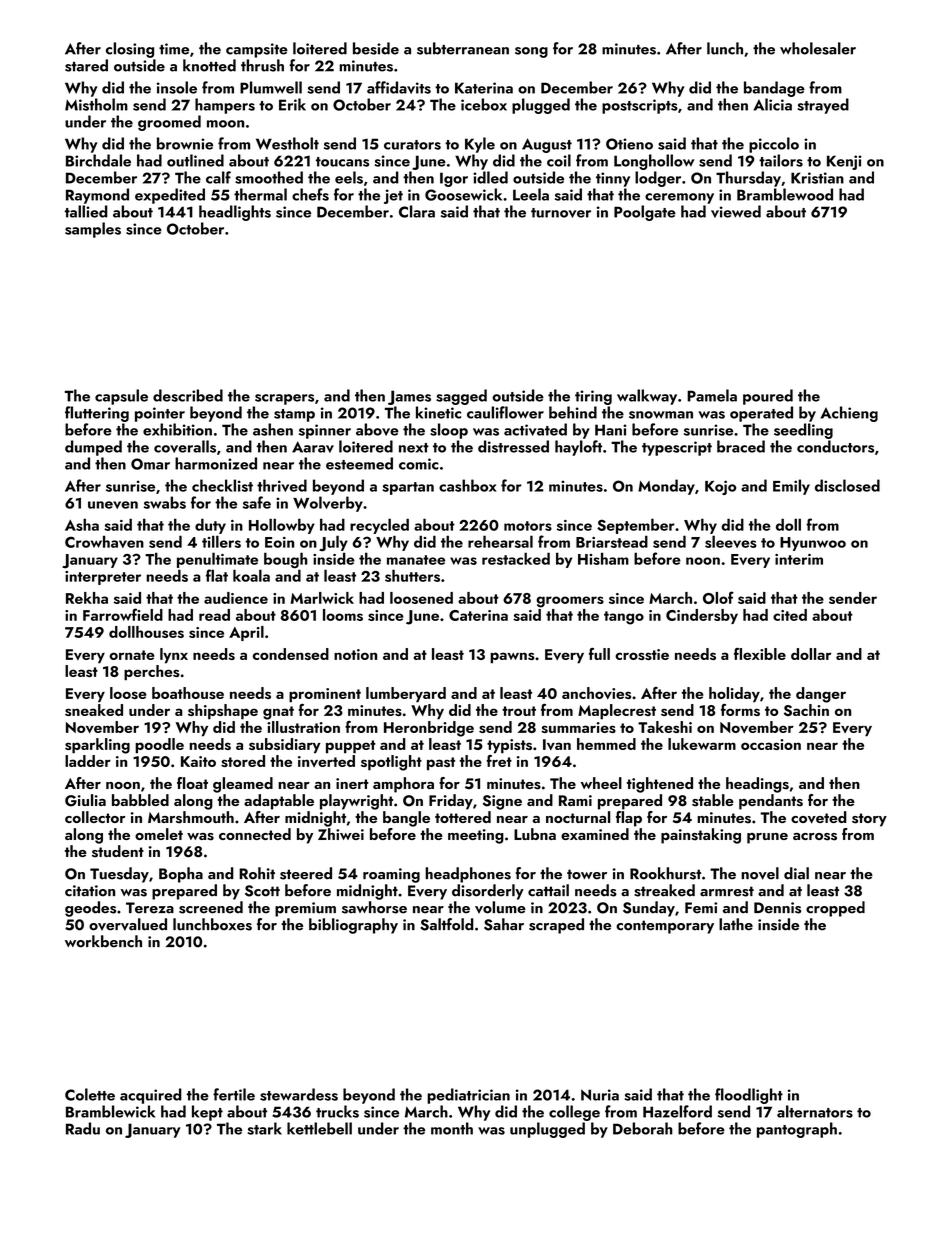 The image size is (952, 1233). I want to click on Achieng, so click(849, 414).
